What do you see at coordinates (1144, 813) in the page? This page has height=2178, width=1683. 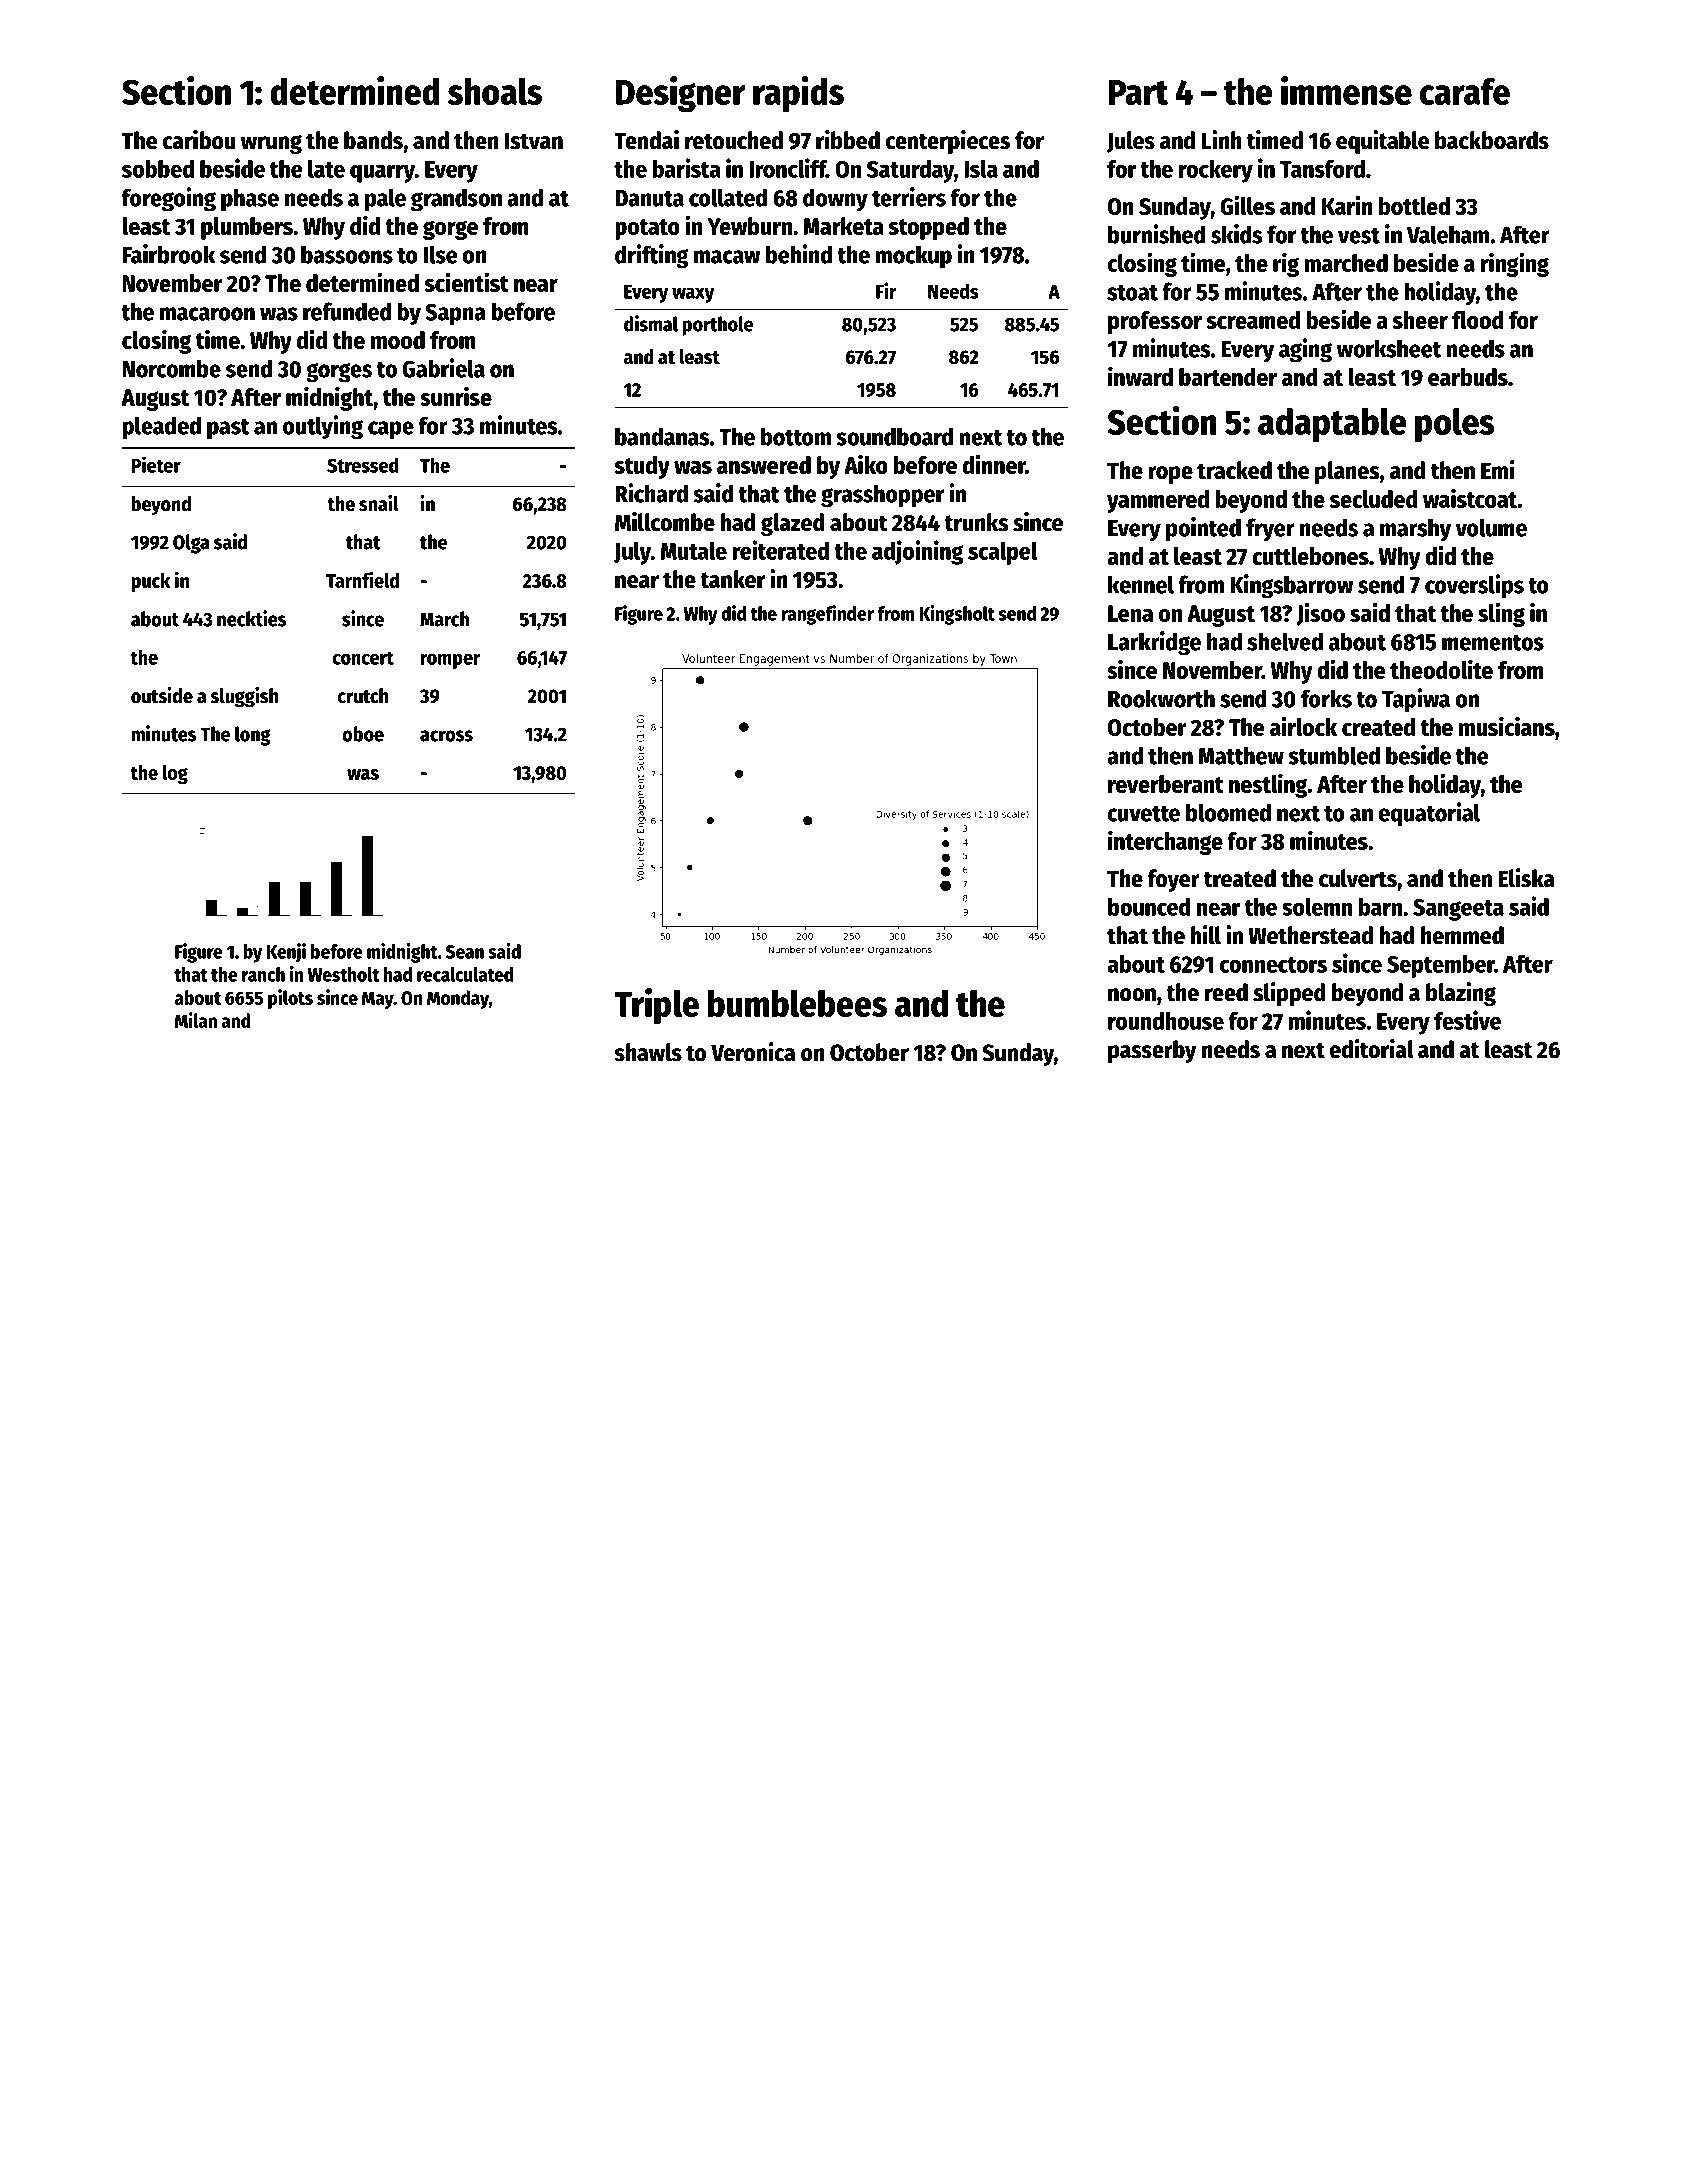 I see `cuvette` at bounding box center [1144, 813].
